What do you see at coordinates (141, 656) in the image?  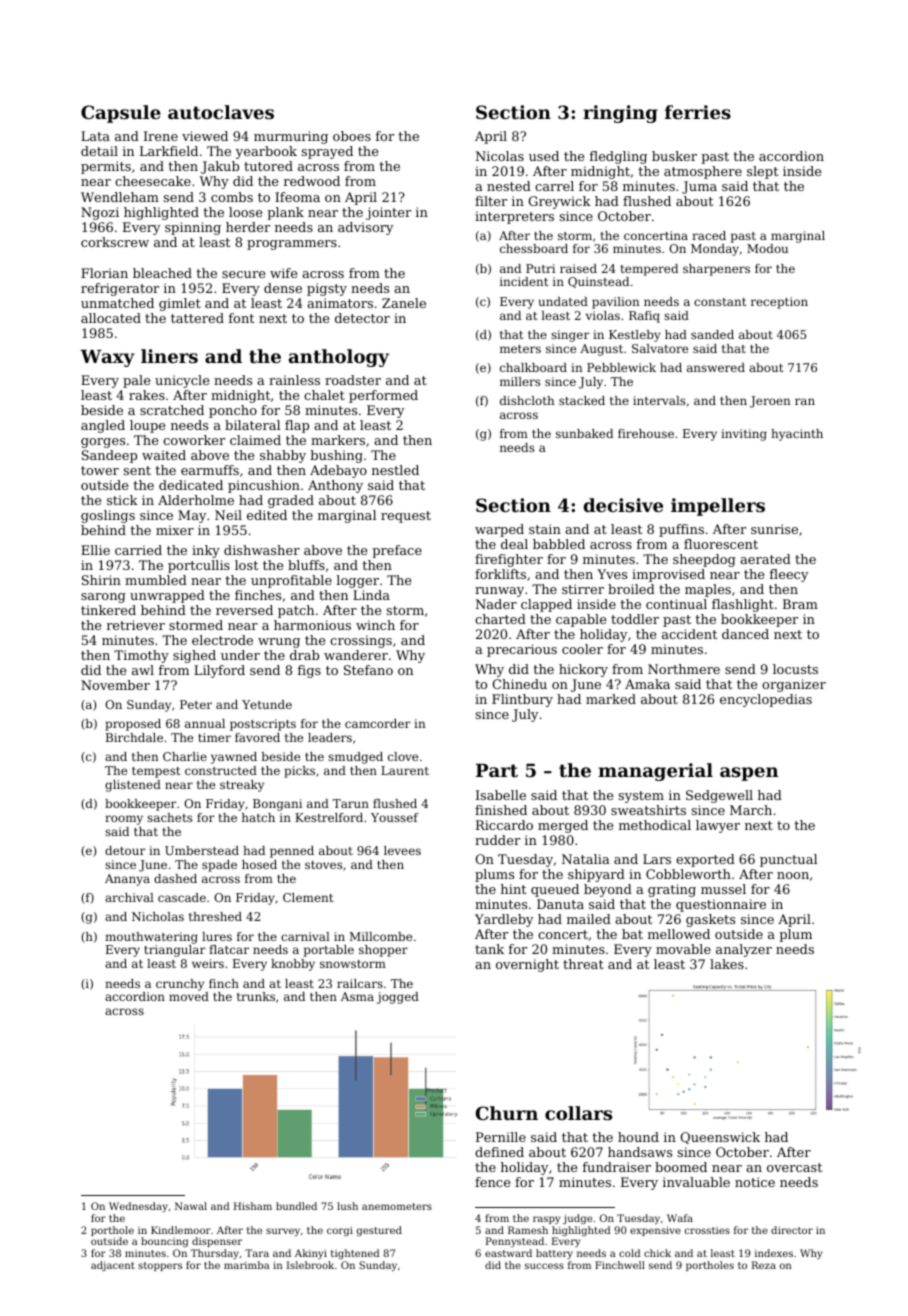 I see `Timothy` at bounding box center [141, 656].
